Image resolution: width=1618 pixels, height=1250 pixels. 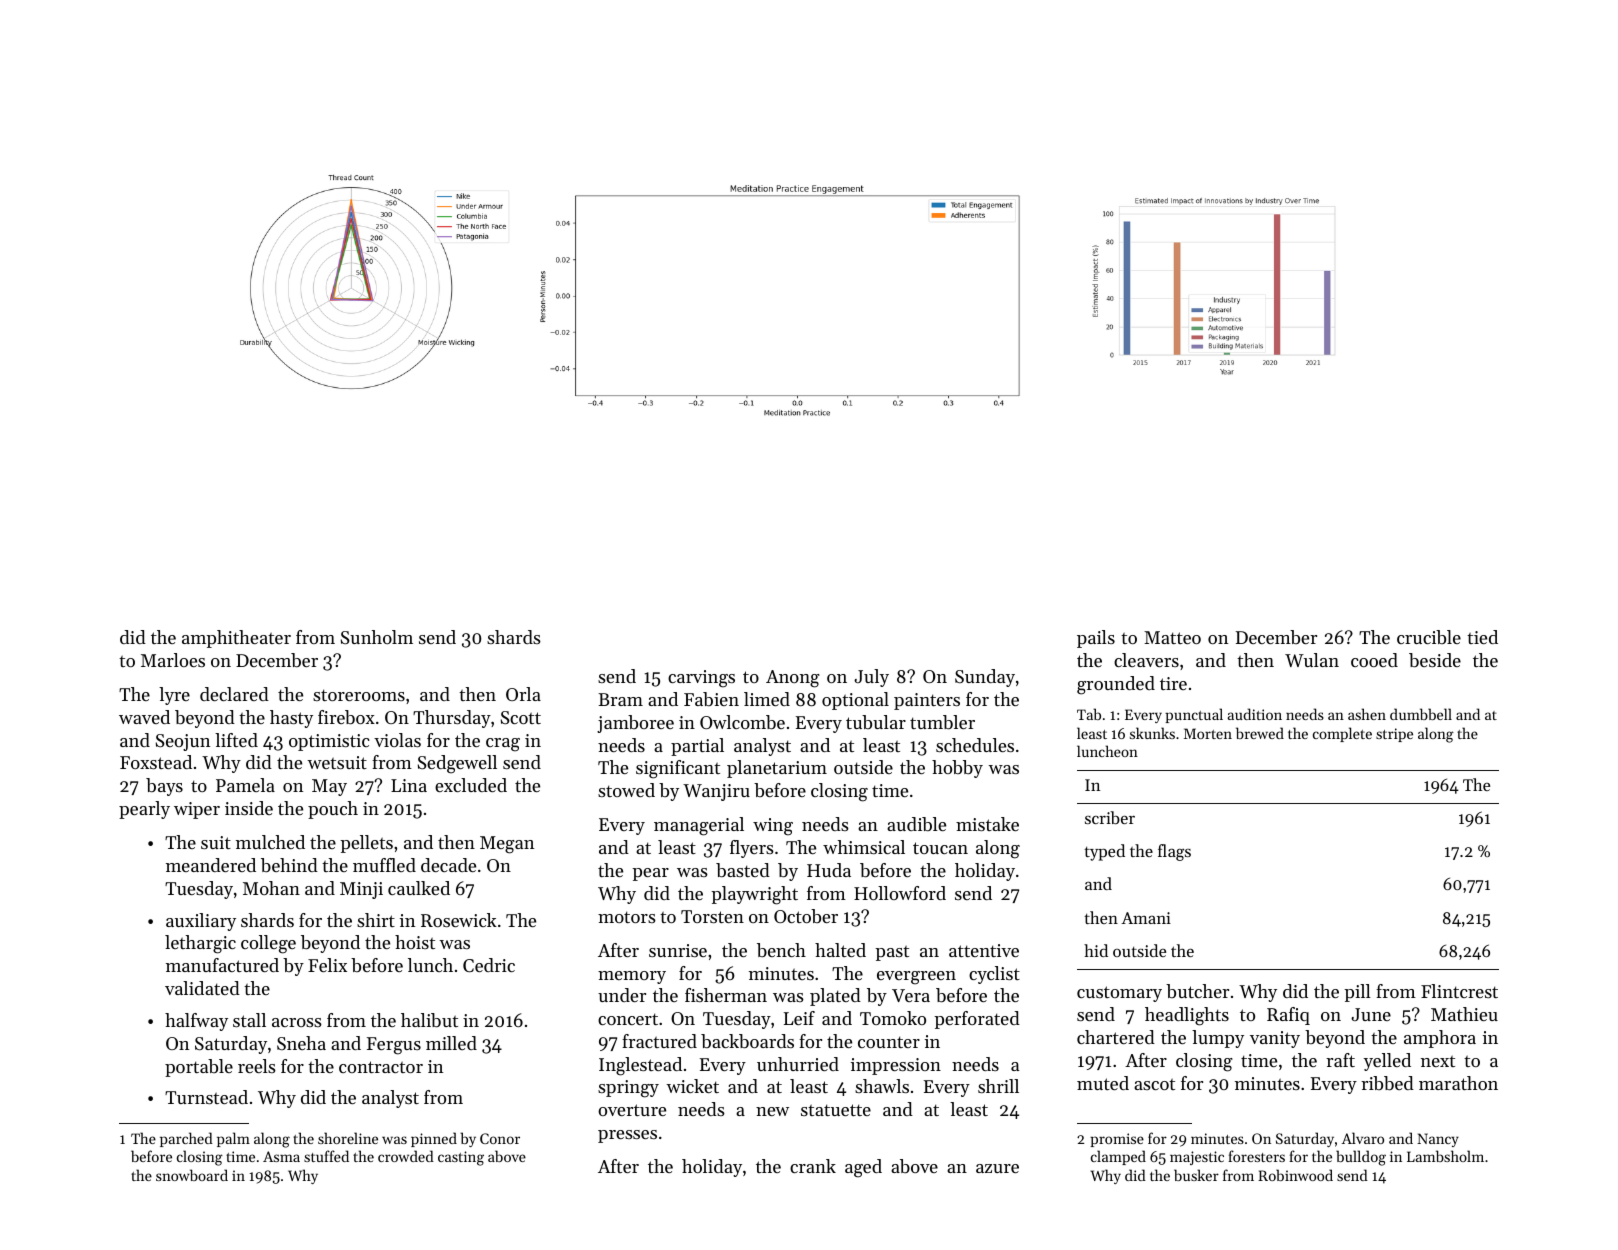 I want to click on Matteo, so click(x=1172, y=637).
